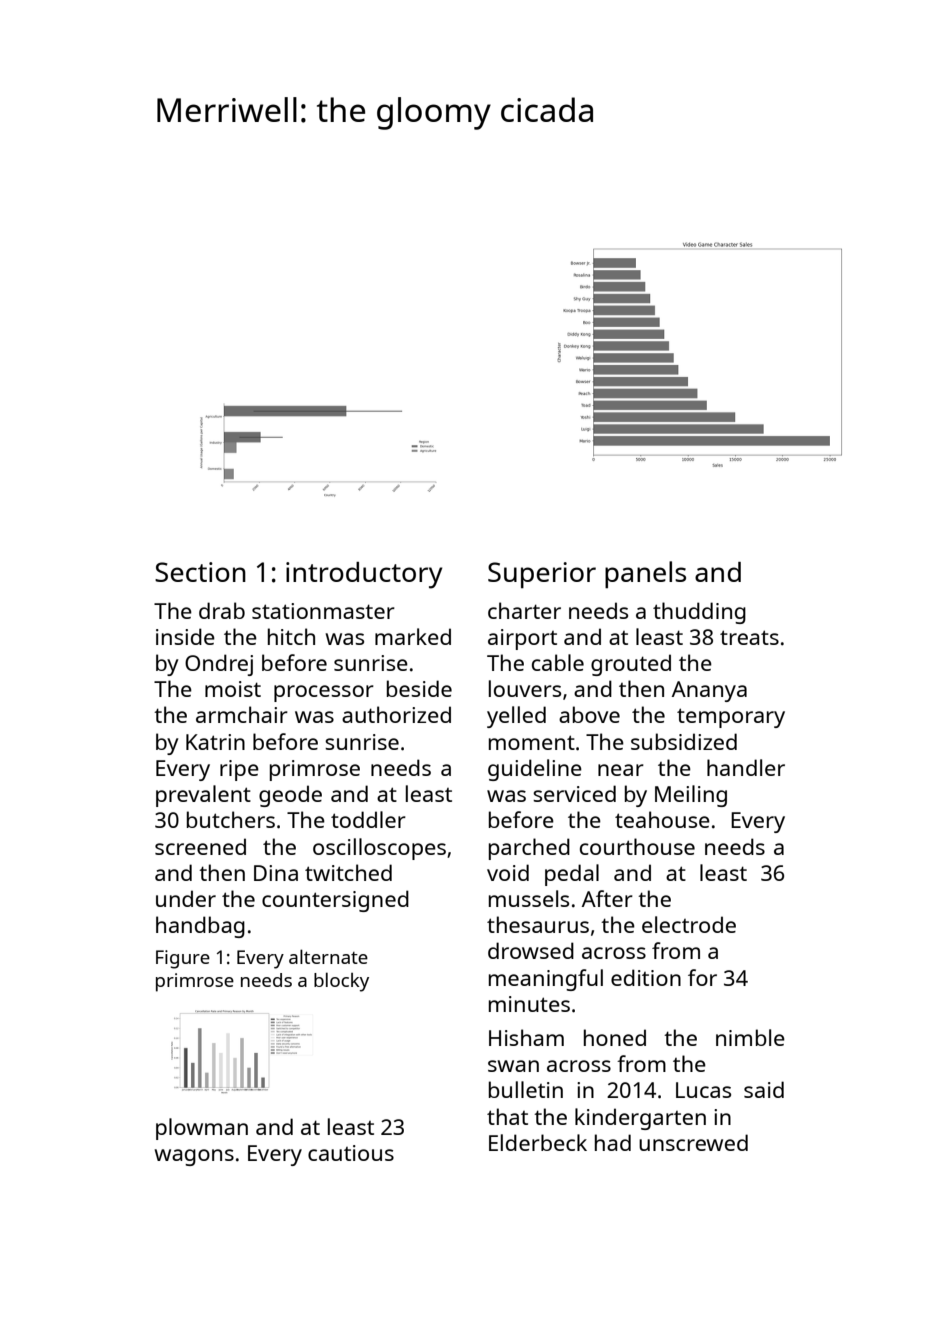  I want to click on Lucas, so click(703, 1090).
